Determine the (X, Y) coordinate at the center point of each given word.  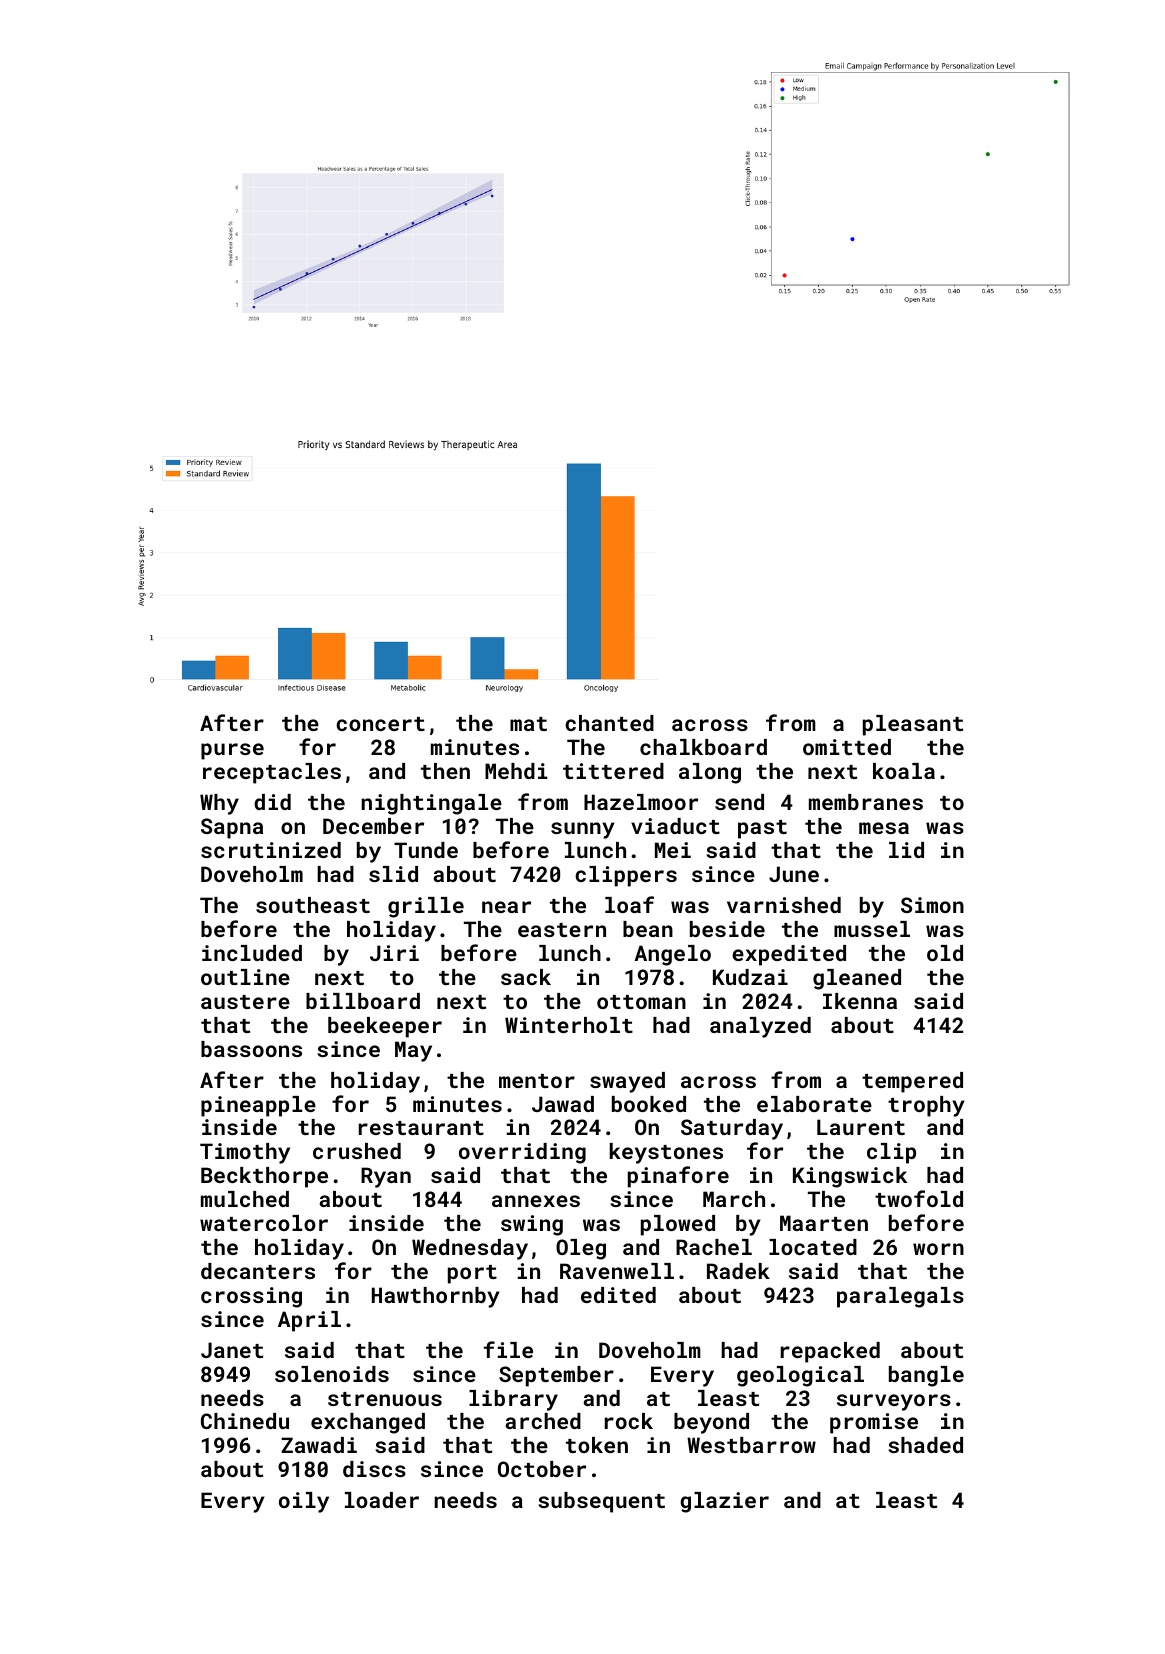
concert (380, 724)
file (508, 1349)
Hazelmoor (641, 802)
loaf (629, 904)
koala (904, 771)
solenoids (332, 1374)
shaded (925, 1445)
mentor (537, 1081)
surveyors (894, 1402)
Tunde (426, 850)
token (597, 1445)
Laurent (861, 1127)
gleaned (857, 979)
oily (304, 1502)
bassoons (251, 1049)
